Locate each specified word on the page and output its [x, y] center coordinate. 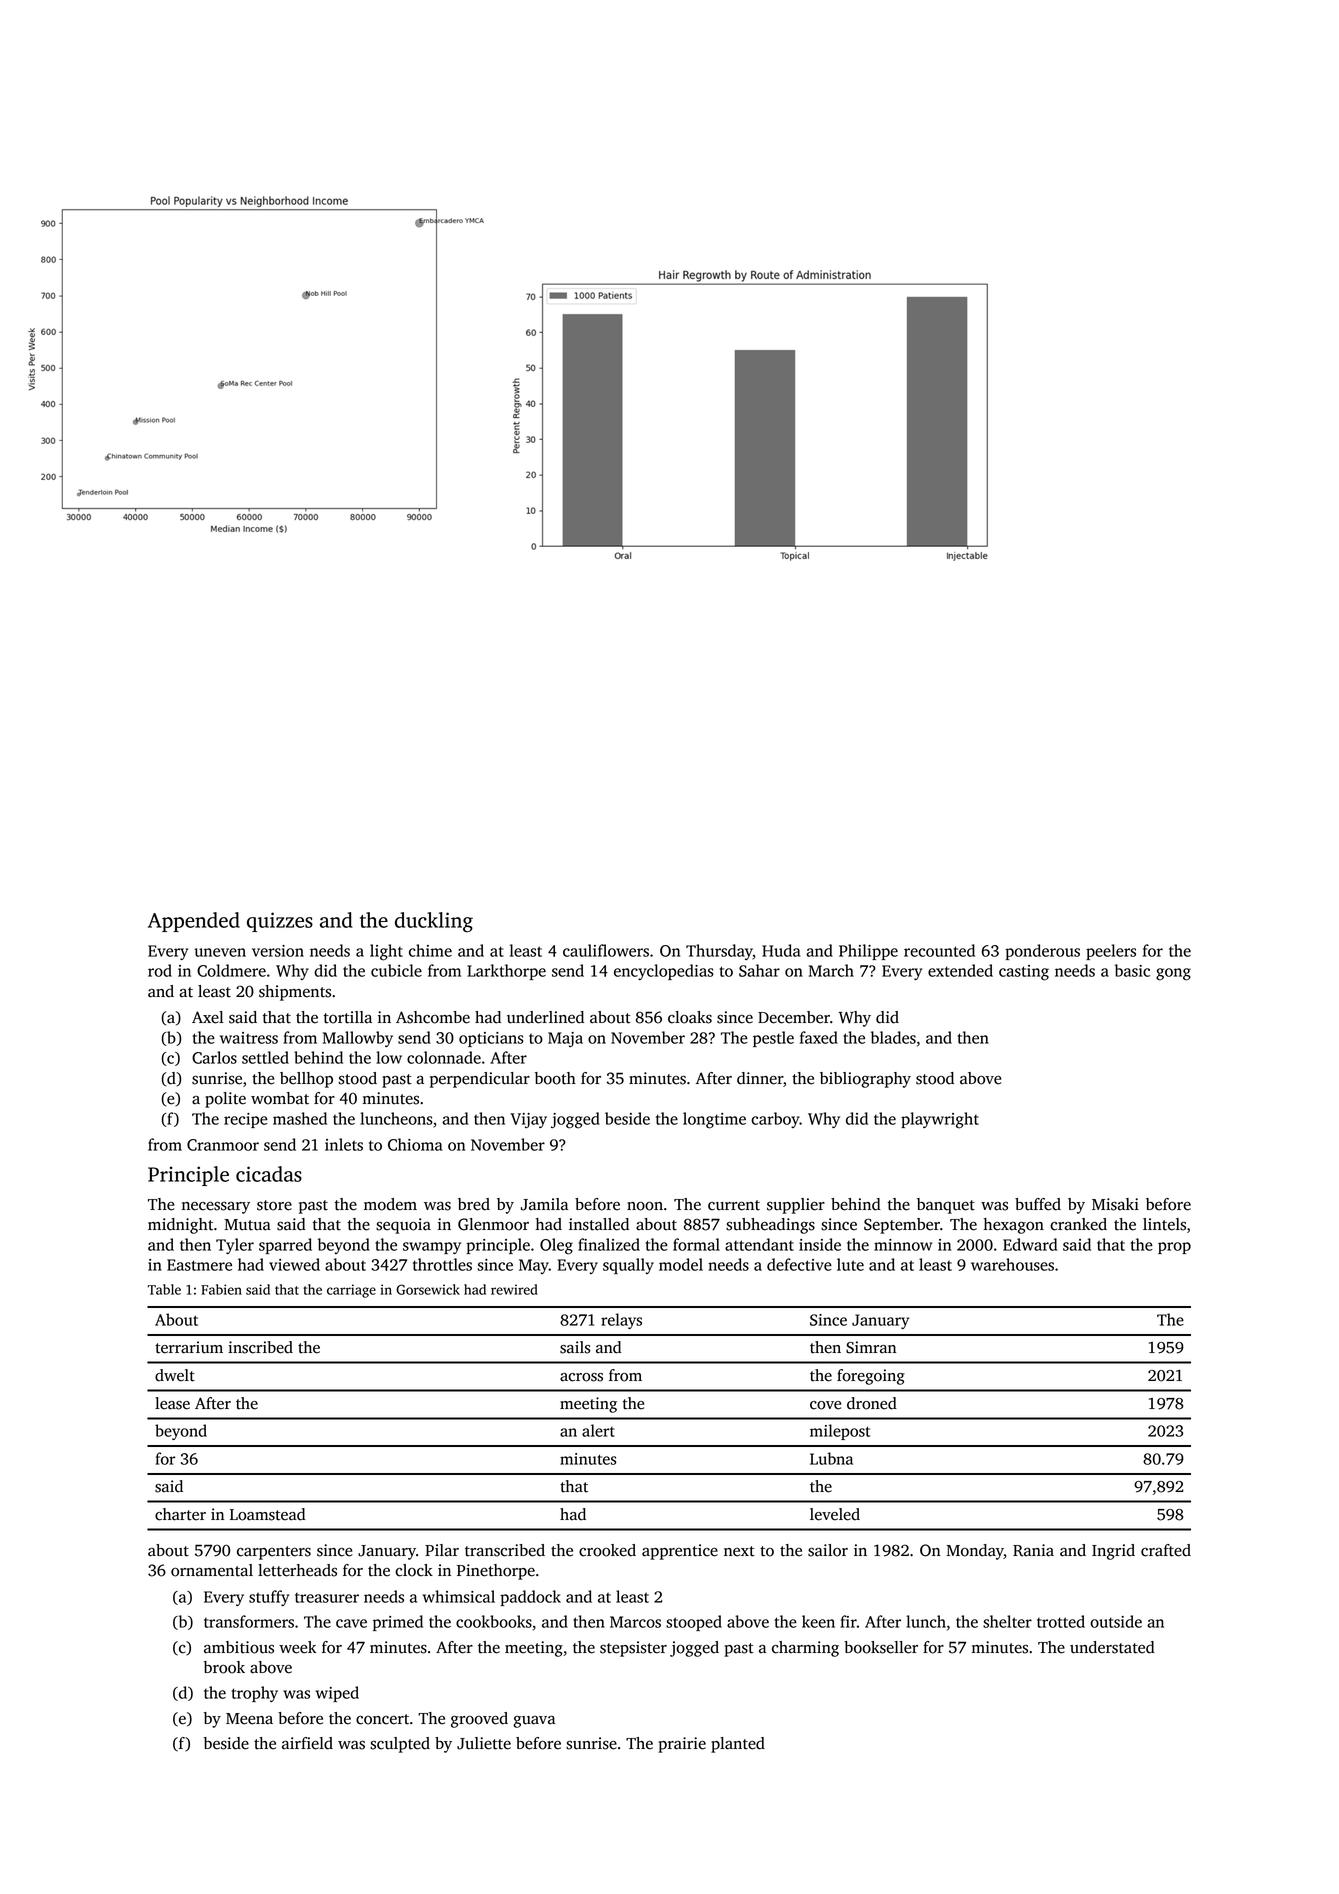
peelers [1111, 952]
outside [1116, 1621]
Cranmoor [223, 1145]
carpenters [274, 1553]
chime [430, 950]
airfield [307, 1743]
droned [872, 1403]
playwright [940, 1120]
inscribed [260, 1347]
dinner [760, 1078]
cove [825, 1405]
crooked [607, 1550]
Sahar [759, 970]
